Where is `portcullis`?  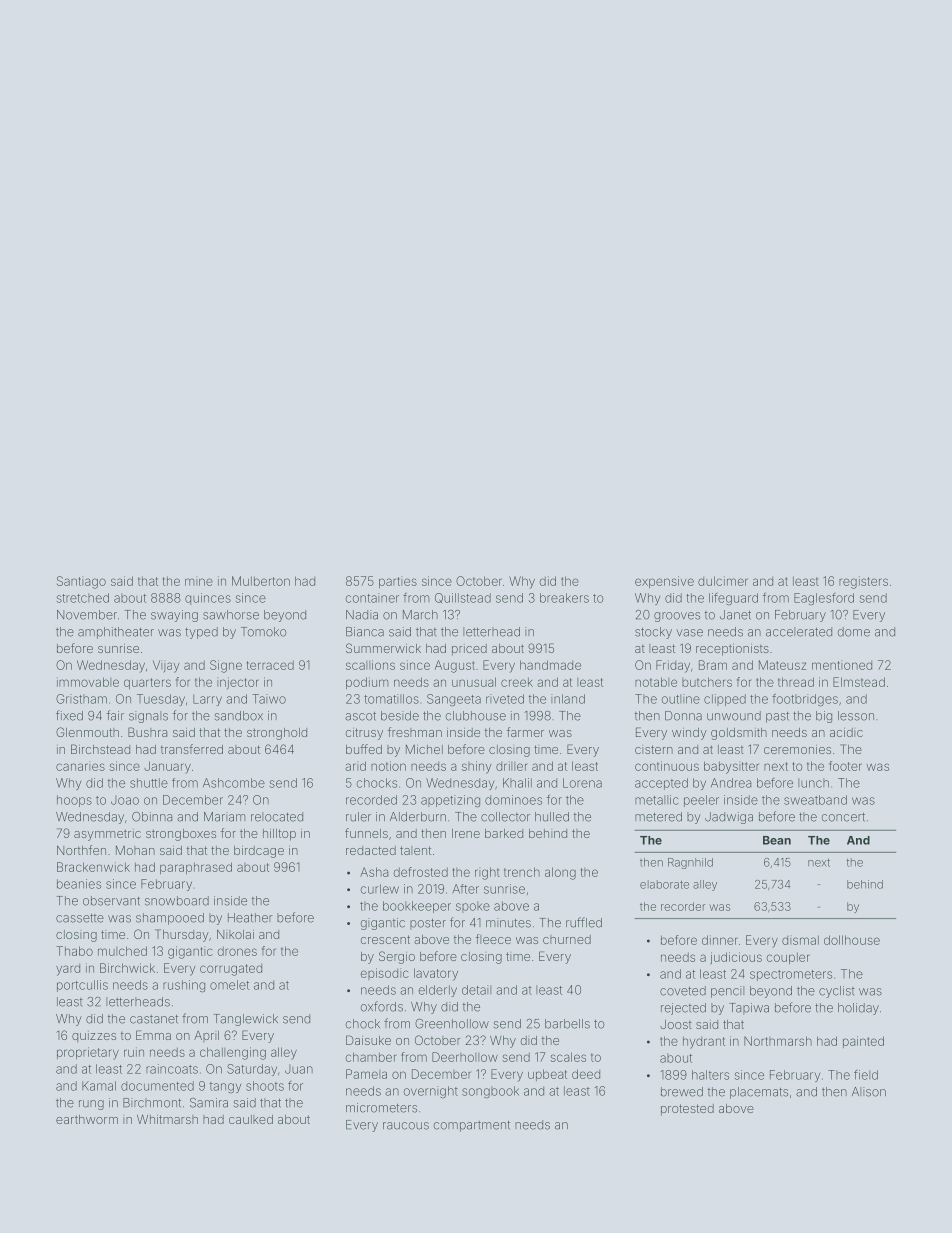 portcullis is located at coordinates (82, 986).
